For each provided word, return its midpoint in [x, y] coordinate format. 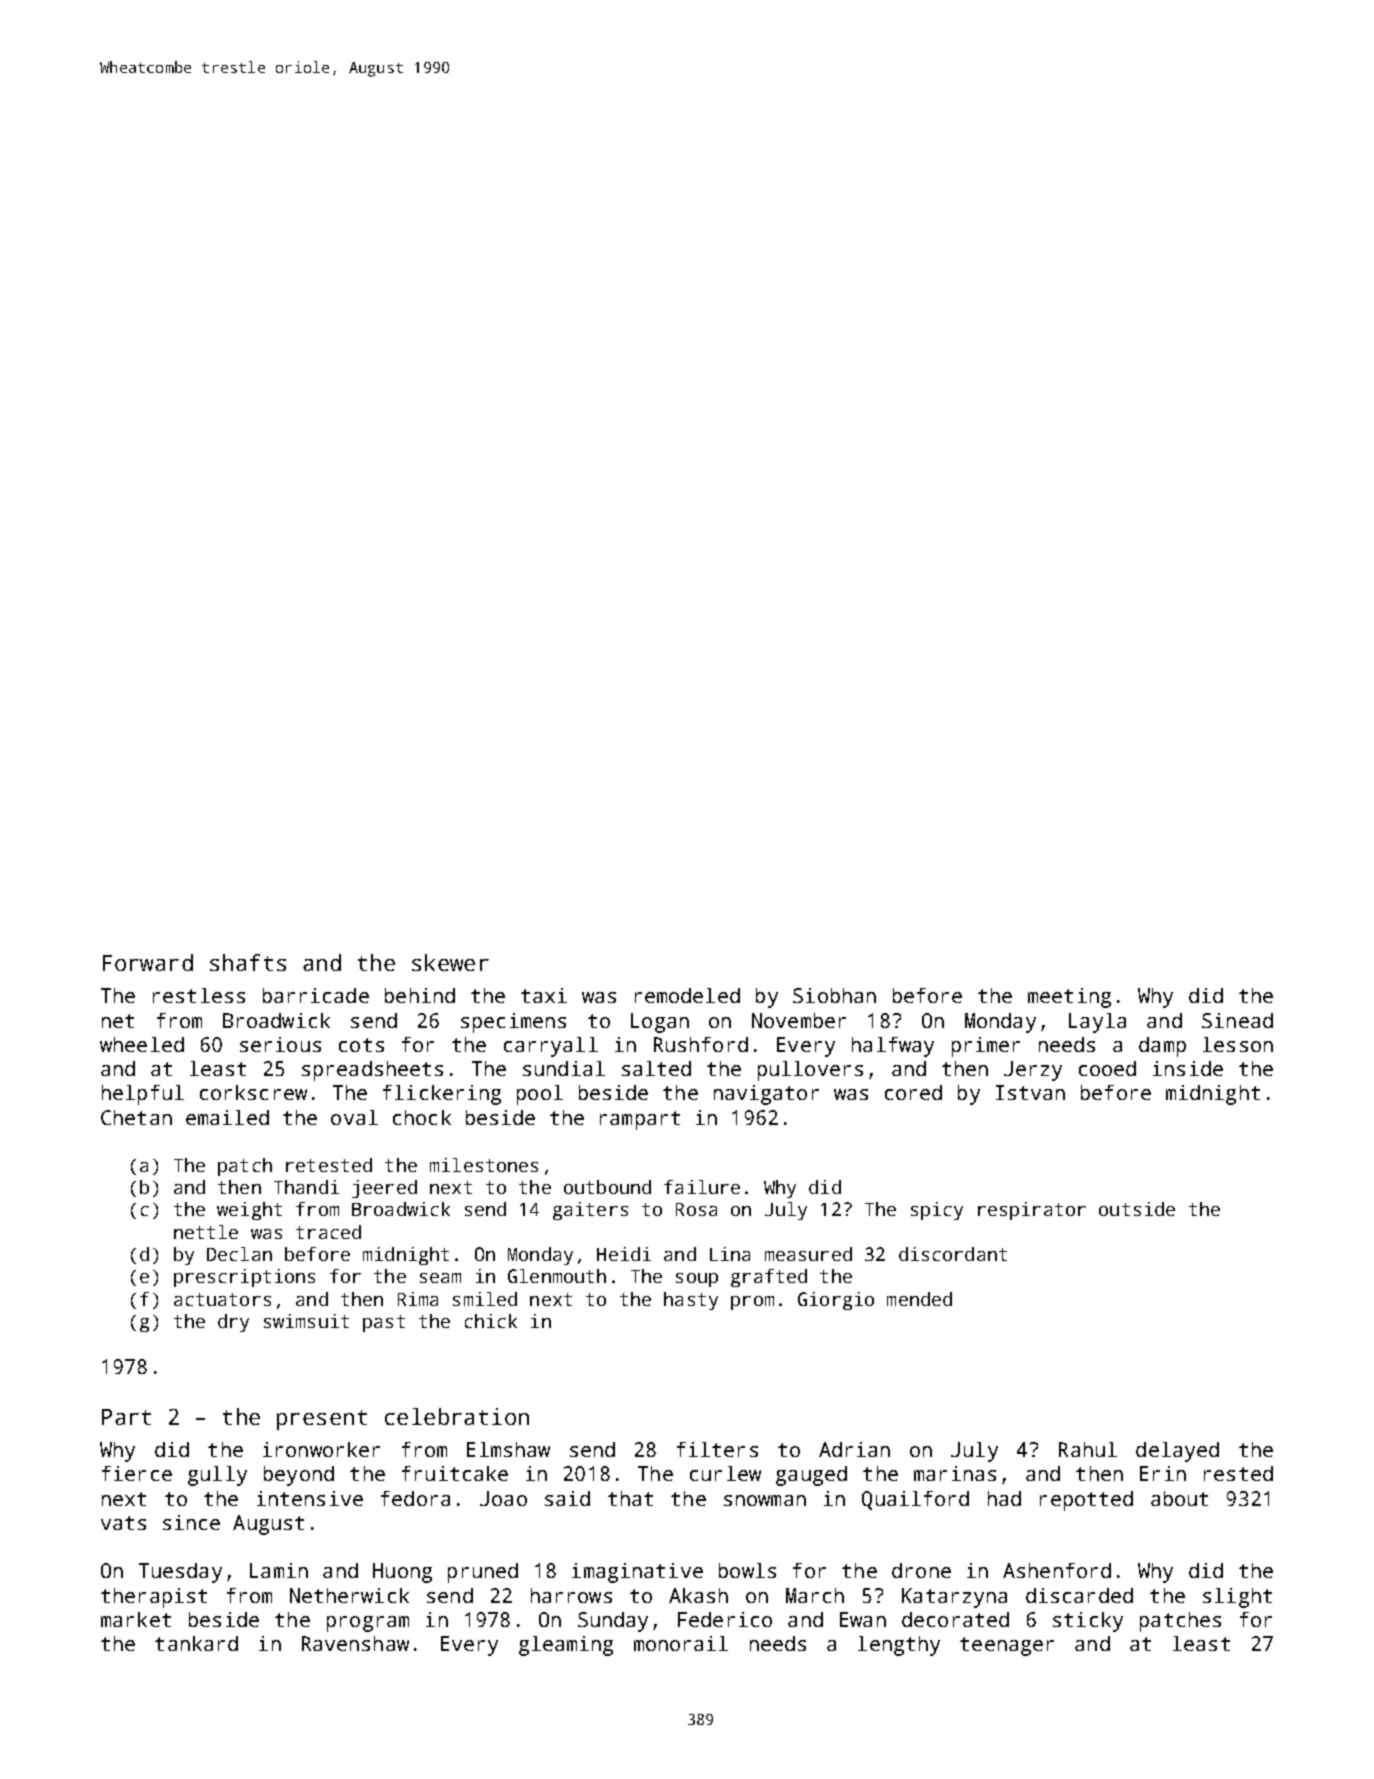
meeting [1069, 998]
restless [199, 995]
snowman [765, 1500]
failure [702, 1187]
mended [919, 1299]
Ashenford [1057, 1570]
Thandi [306, 1187]
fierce [137, 1473]
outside [1137, 1209]
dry [233, 1323]
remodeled [687, 995]
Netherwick [349, 1595]
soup [697, 1280]
